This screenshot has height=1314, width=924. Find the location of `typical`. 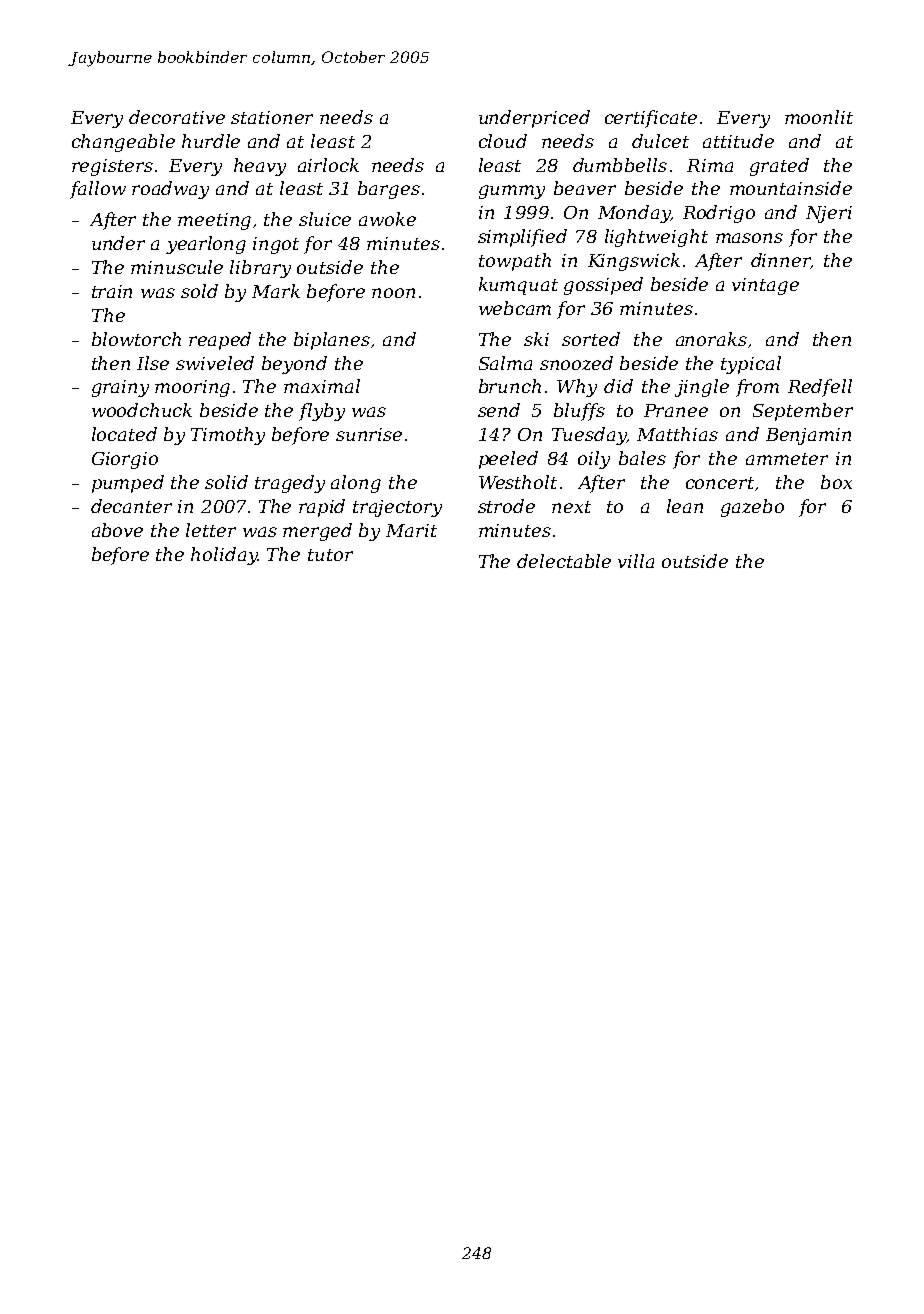

typical is located at coordinates (751, 365).
